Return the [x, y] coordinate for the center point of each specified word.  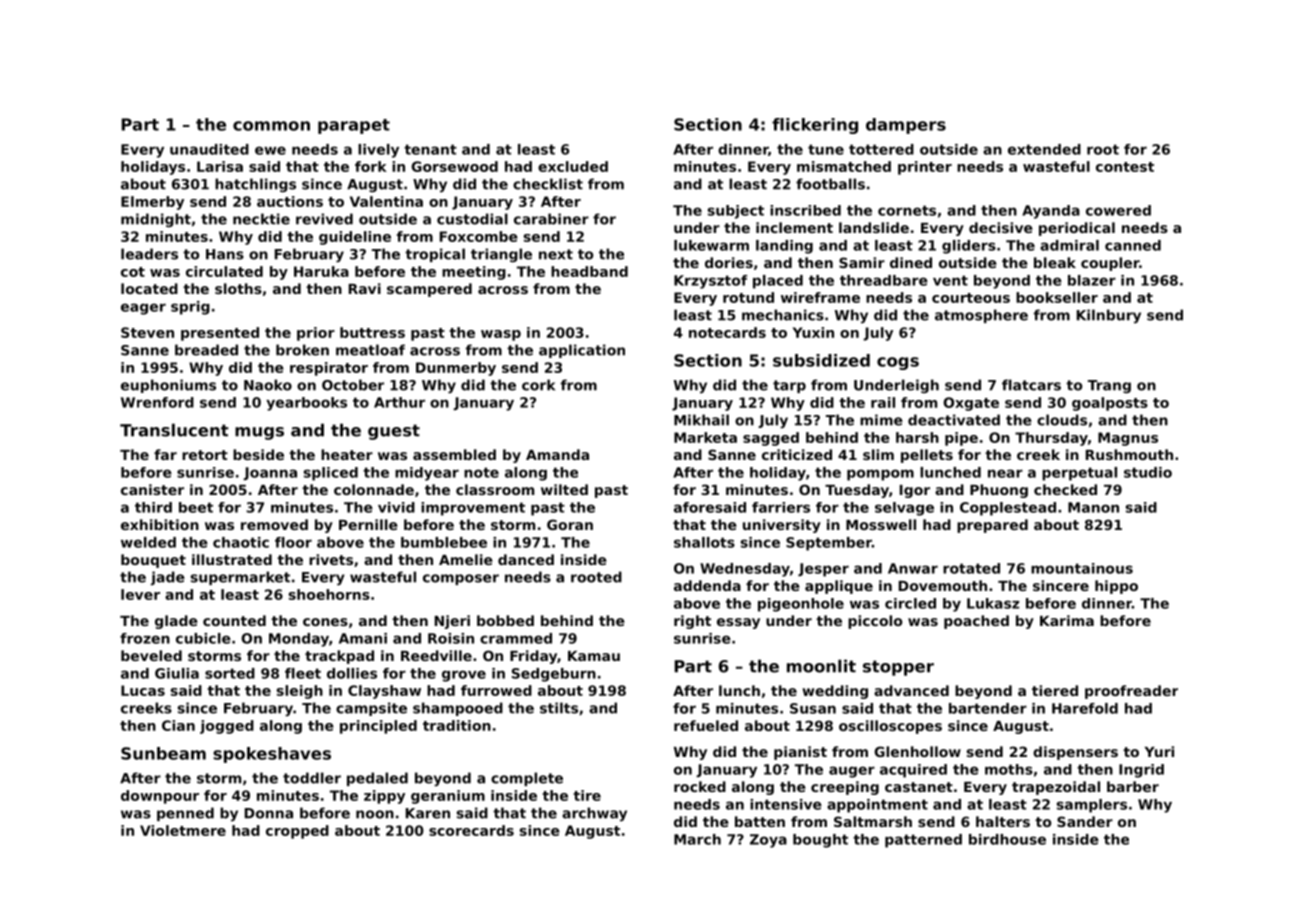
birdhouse [1007, 839]
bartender [988, 708]
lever [140, 594]
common [271, 126]
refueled [706, 725]
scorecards [471, 830]
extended [1044, 149]
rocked [700, 786]
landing [784, 247]
